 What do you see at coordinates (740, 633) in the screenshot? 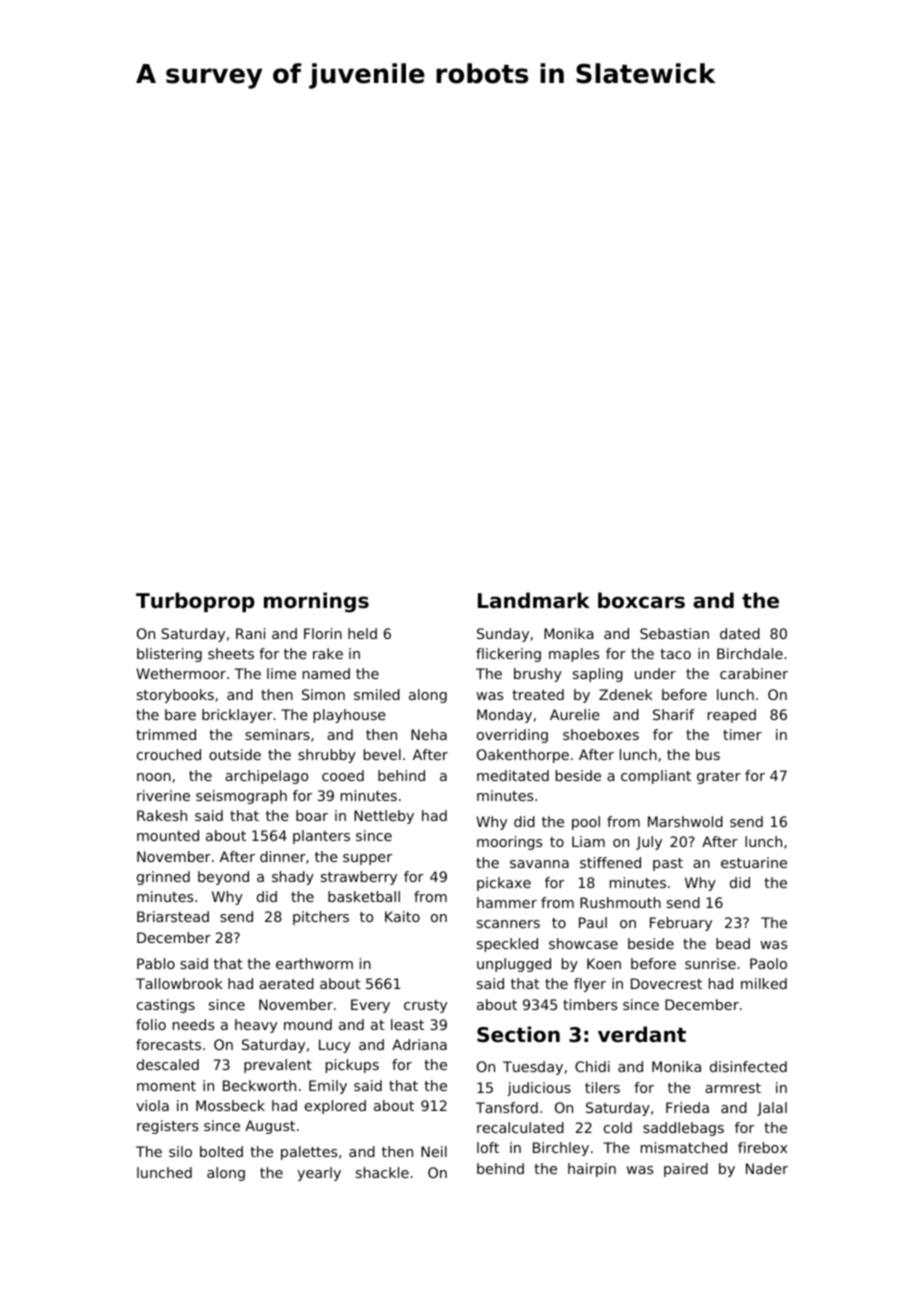
I see `dated` at bounding box center [740, 633].
